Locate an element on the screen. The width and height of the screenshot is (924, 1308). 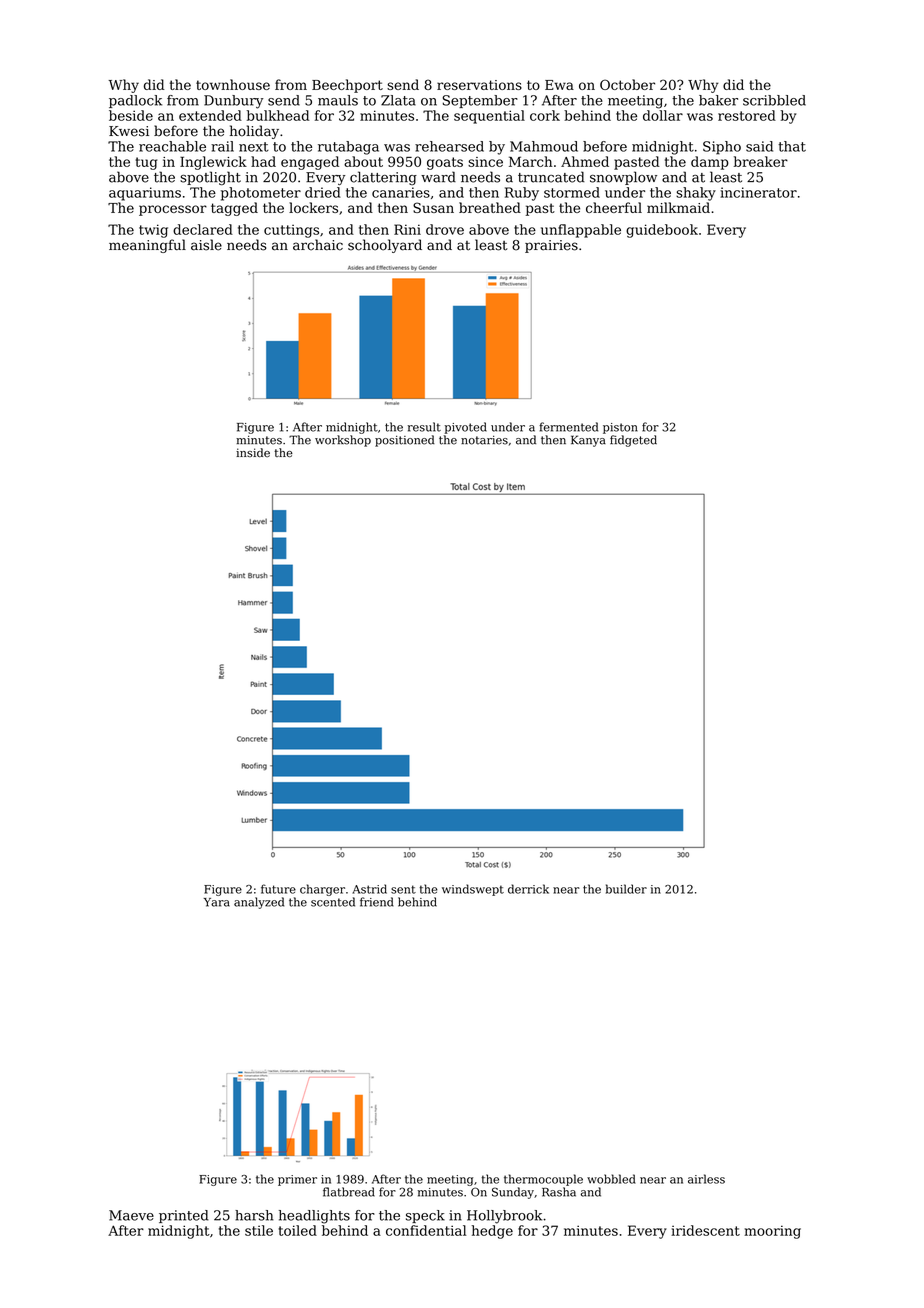
piston is located at coordinates (620, 428).
